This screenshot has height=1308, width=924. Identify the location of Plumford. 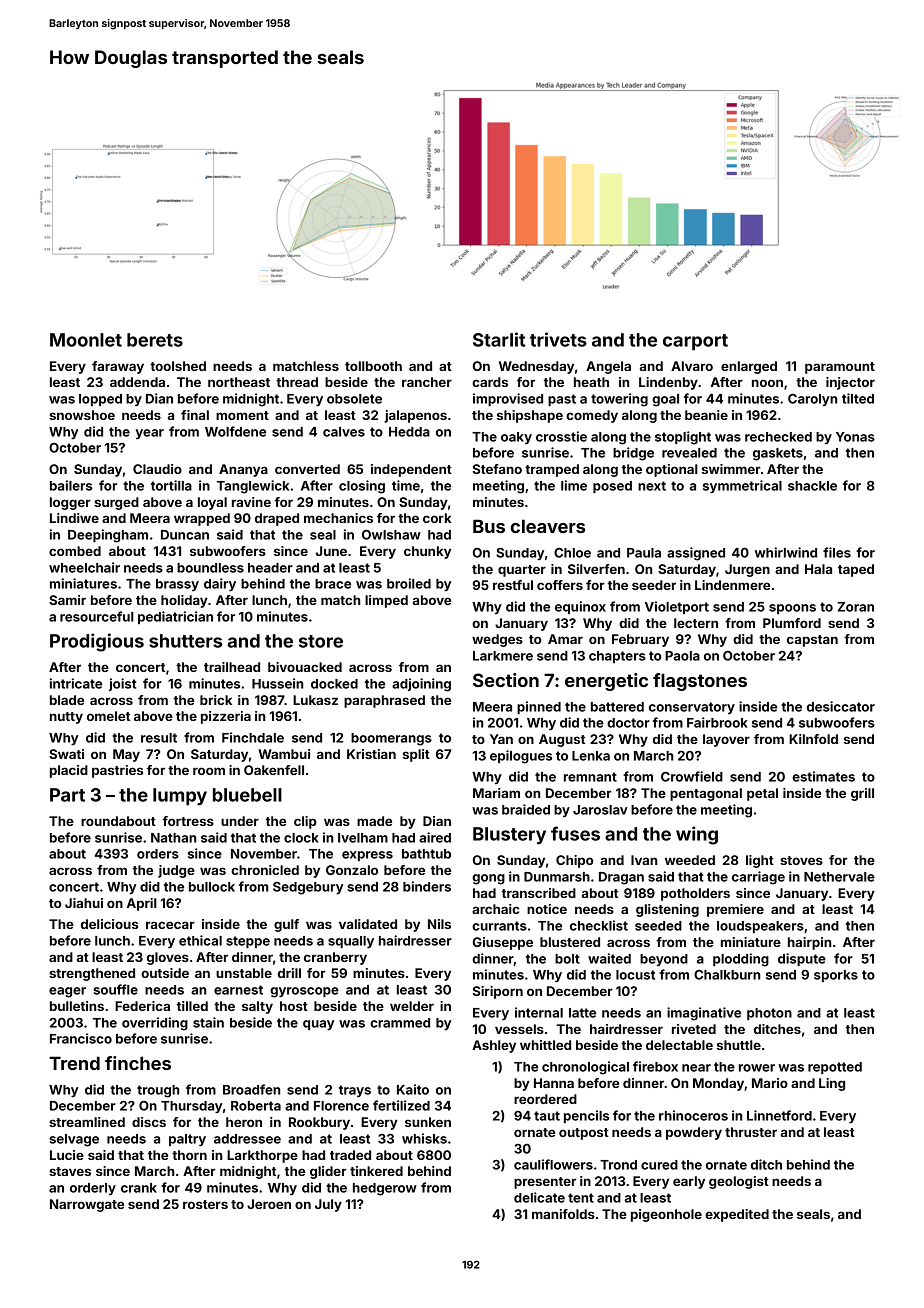
(792, 623).
